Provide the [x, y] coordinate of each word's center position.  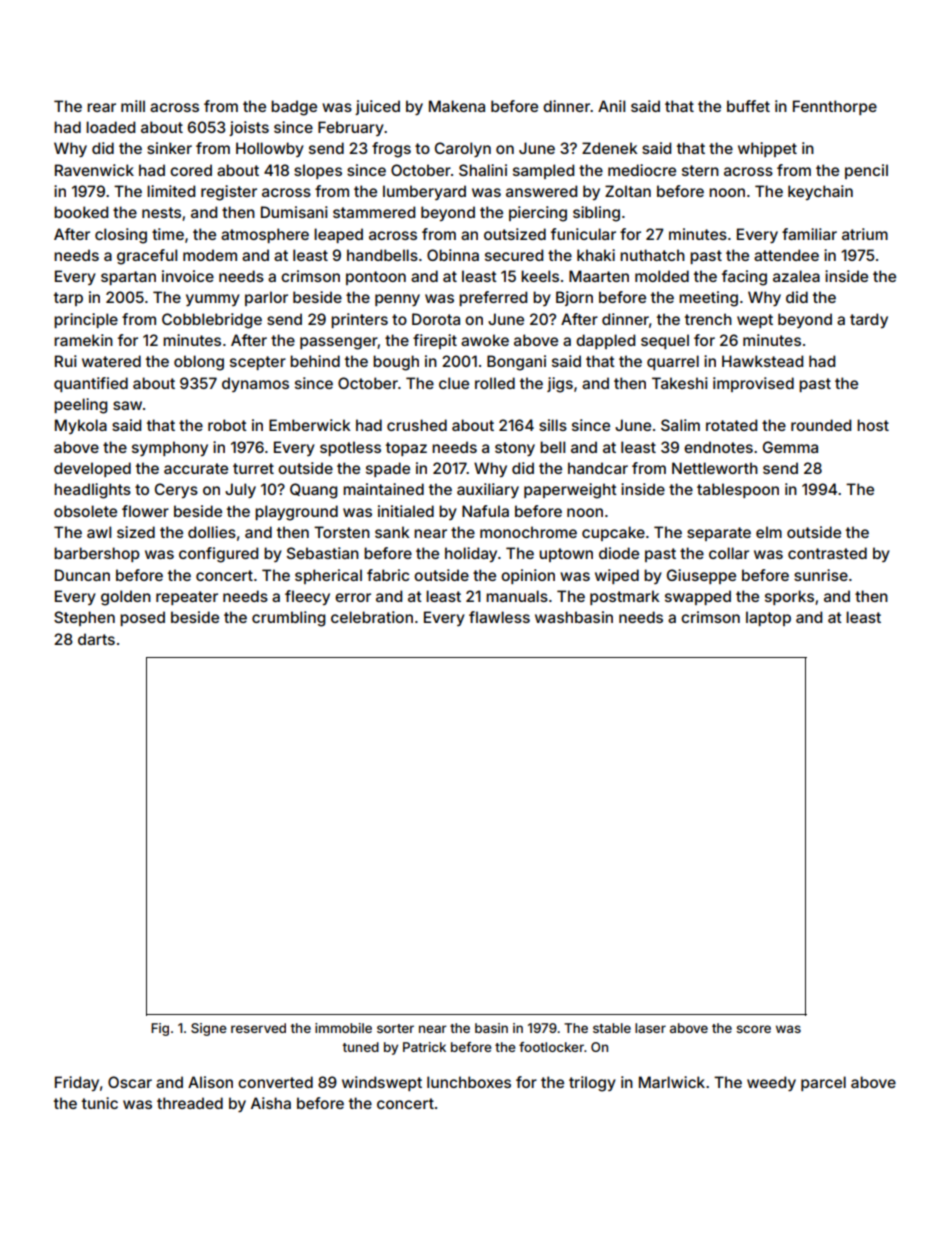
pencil [866, 171]
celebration [372, 617]
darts [96, 639]
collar [729, 553]
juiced [377, 107]
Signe [209, 1029]
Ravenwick [94, 170]
